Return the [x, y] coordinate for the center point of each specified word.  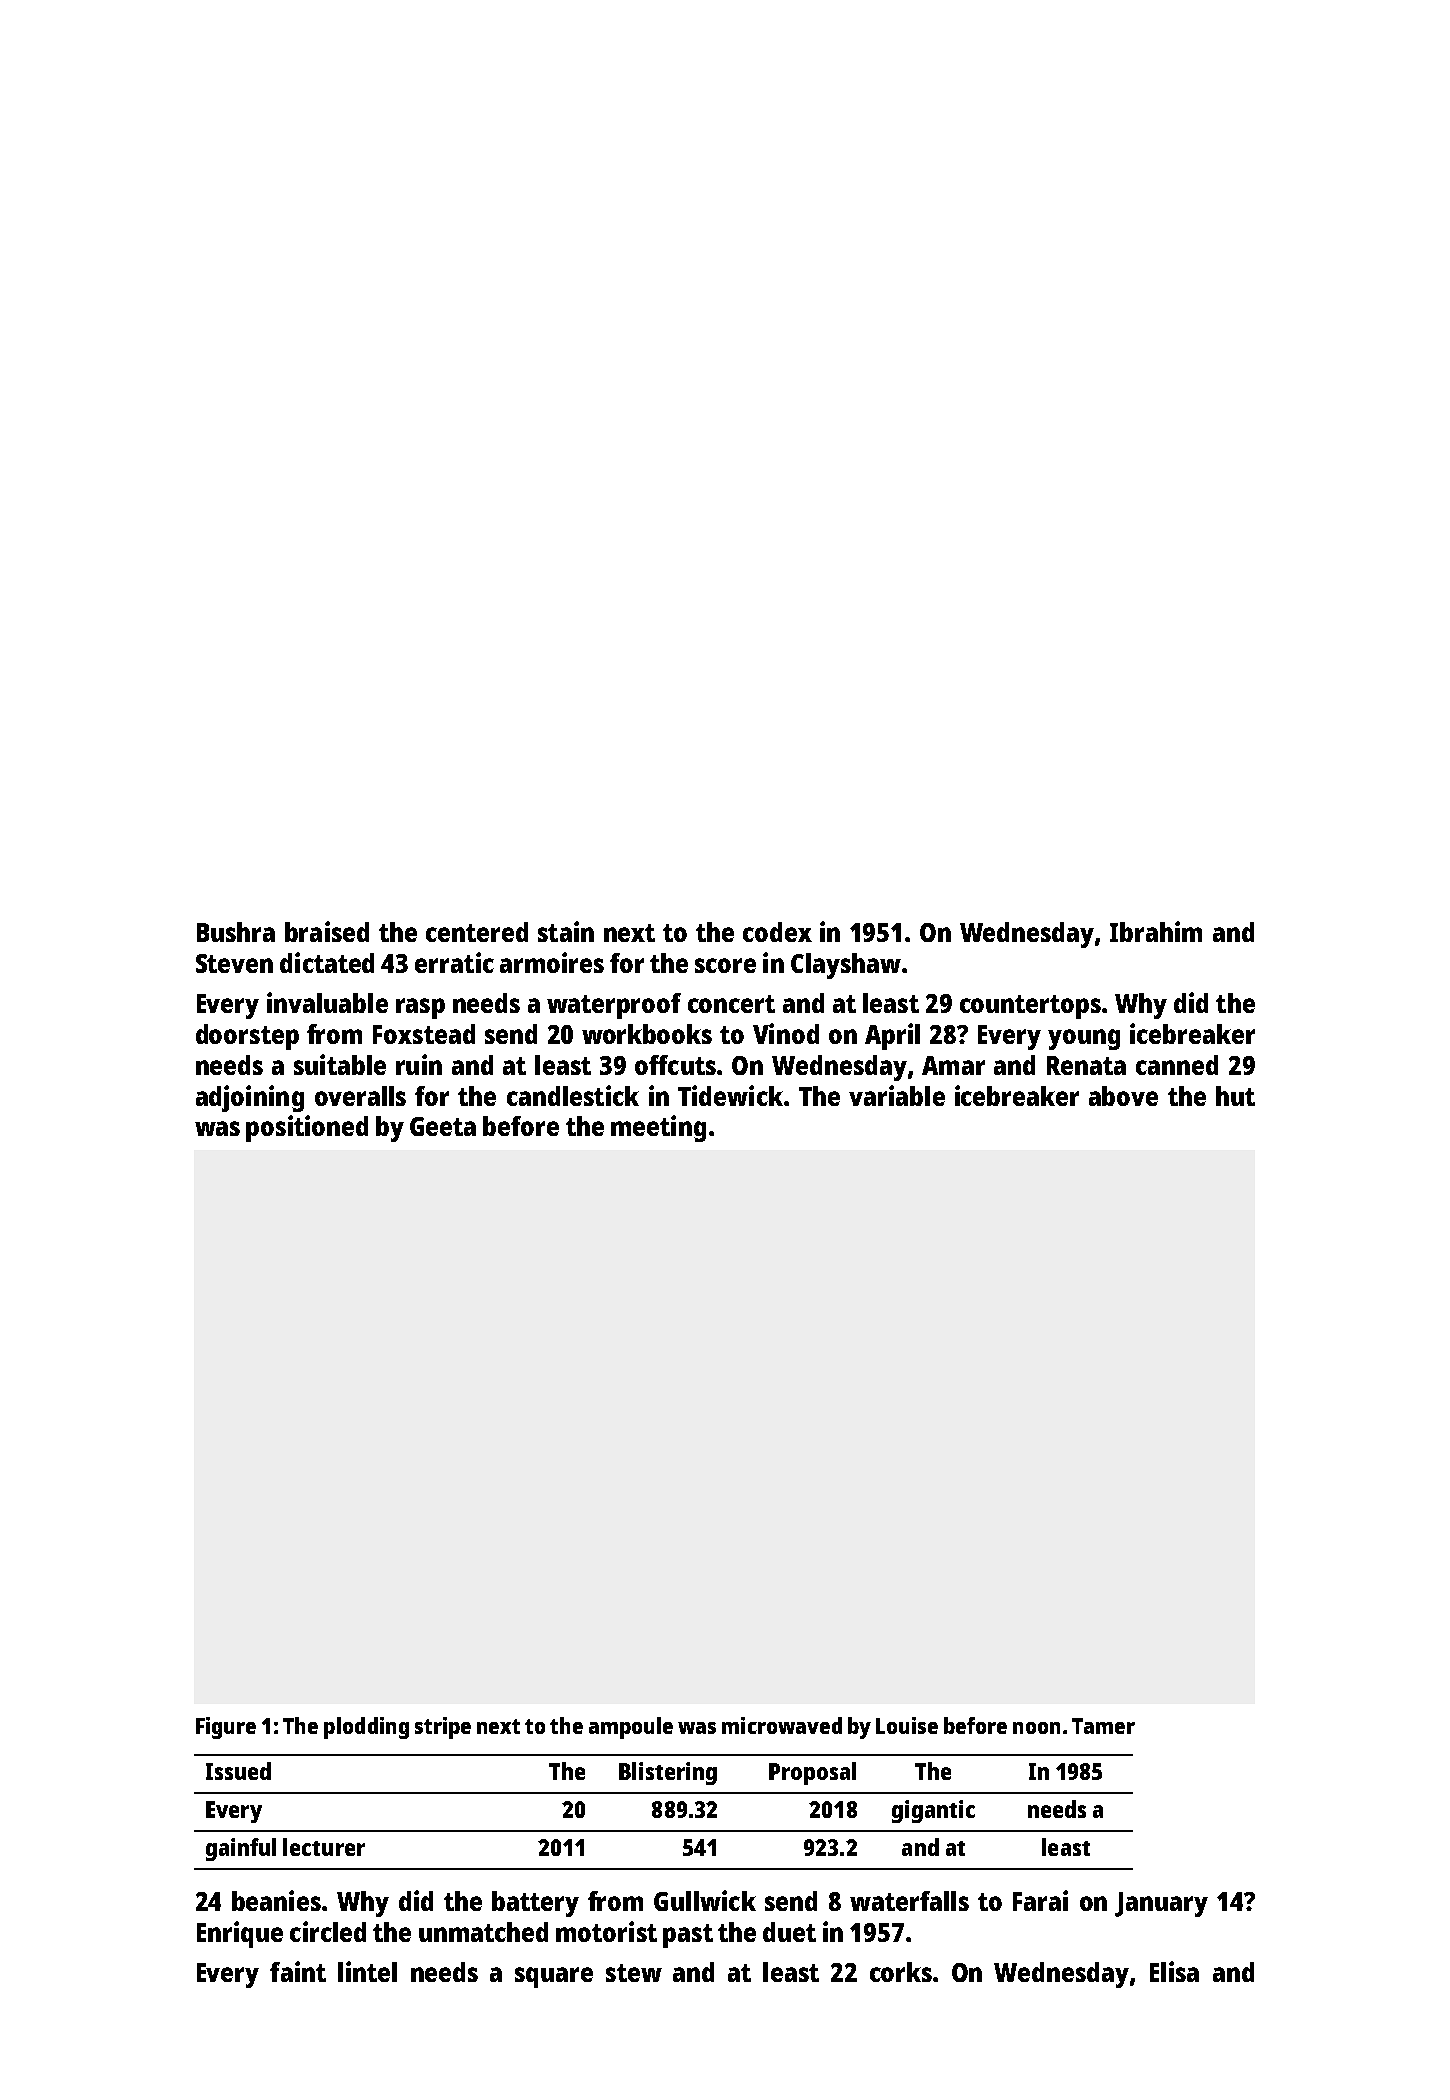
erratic [454, 962]
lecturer [324, 1847]
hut [1235, 1096]
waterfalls [909, 1901]
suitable [340, 1064]
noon [1036, 1728]
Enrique [240, 1934]
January [1161, 1904]
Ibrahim [1156, 931]
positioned [307, 1128]
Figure [226, 1728]
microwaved [782, 1725]
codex [777, 932]
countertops [1030, 1007]
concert [731, 1004]
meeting [658, 1128]
